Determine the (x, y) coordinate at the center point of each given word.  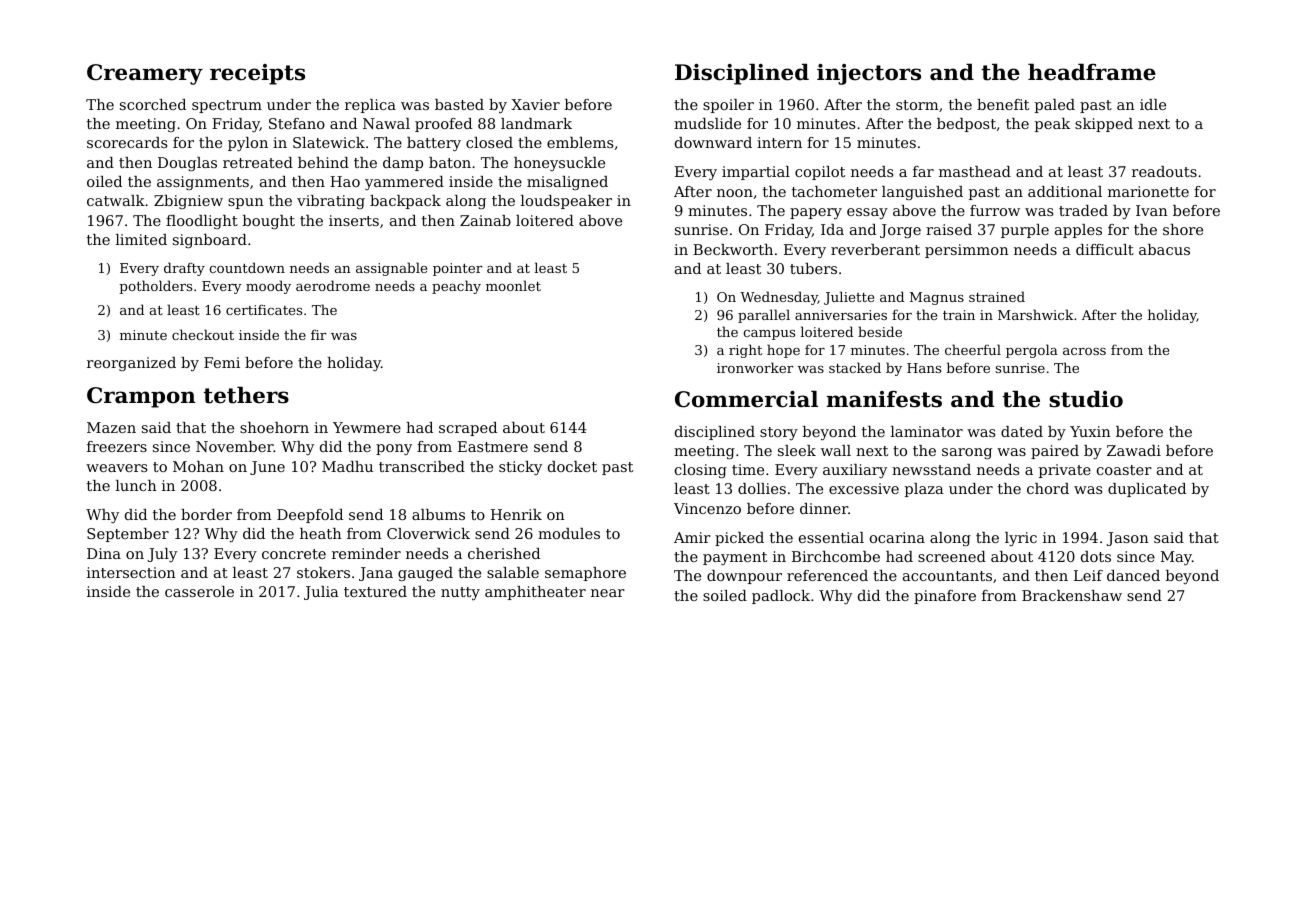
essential (831, 537)
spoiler (728, 106)
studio (1086, 399)
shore (1183, 229)
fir (318, 334)
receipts (257, 74)
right (745, 351)
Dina (104, 553)
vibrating (331, 202)
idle (1153, 104)
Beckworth (733, 249)
